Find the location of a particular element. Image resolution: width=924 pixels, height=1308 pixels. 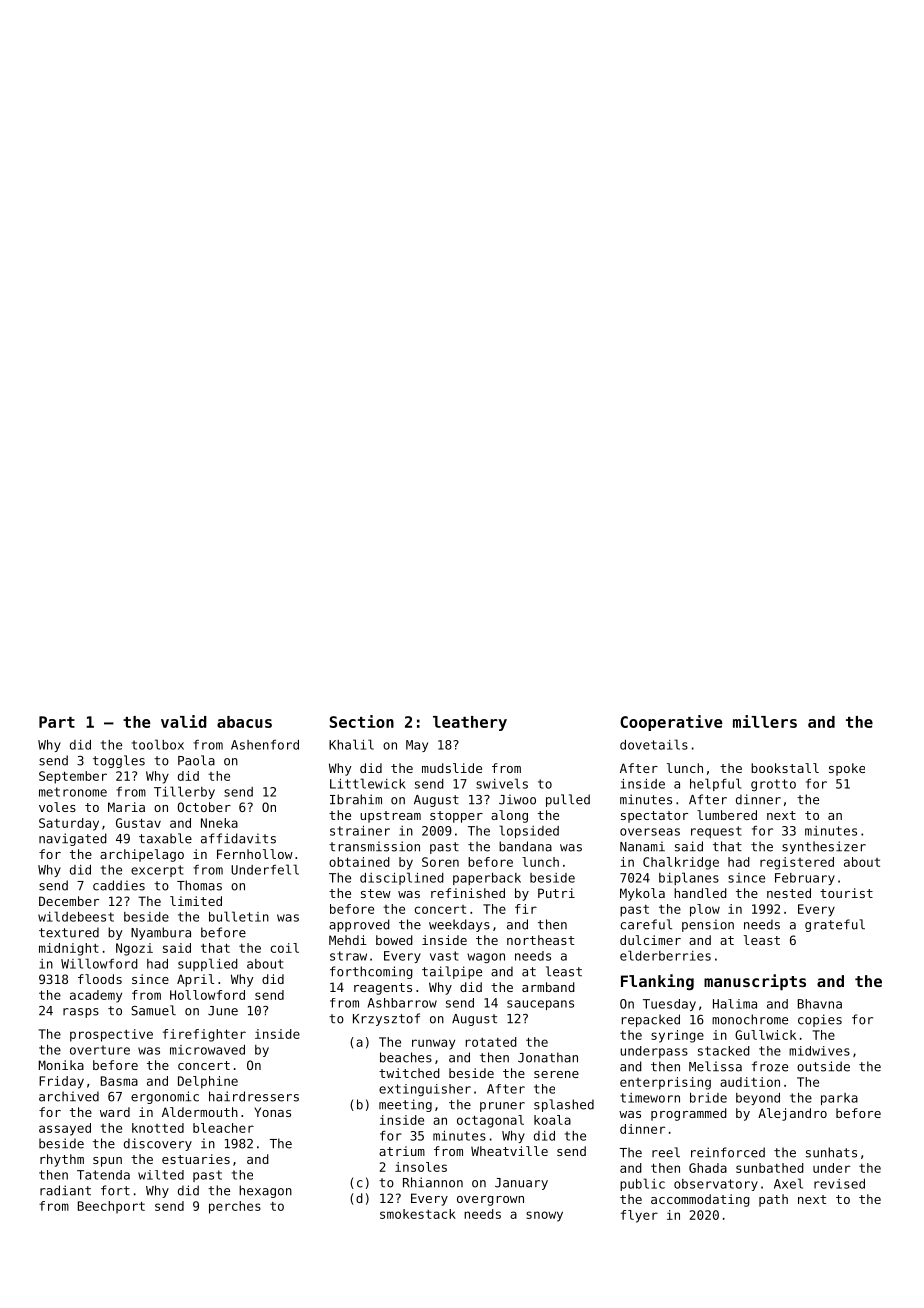

voles is located at coordinates (57, 807).
